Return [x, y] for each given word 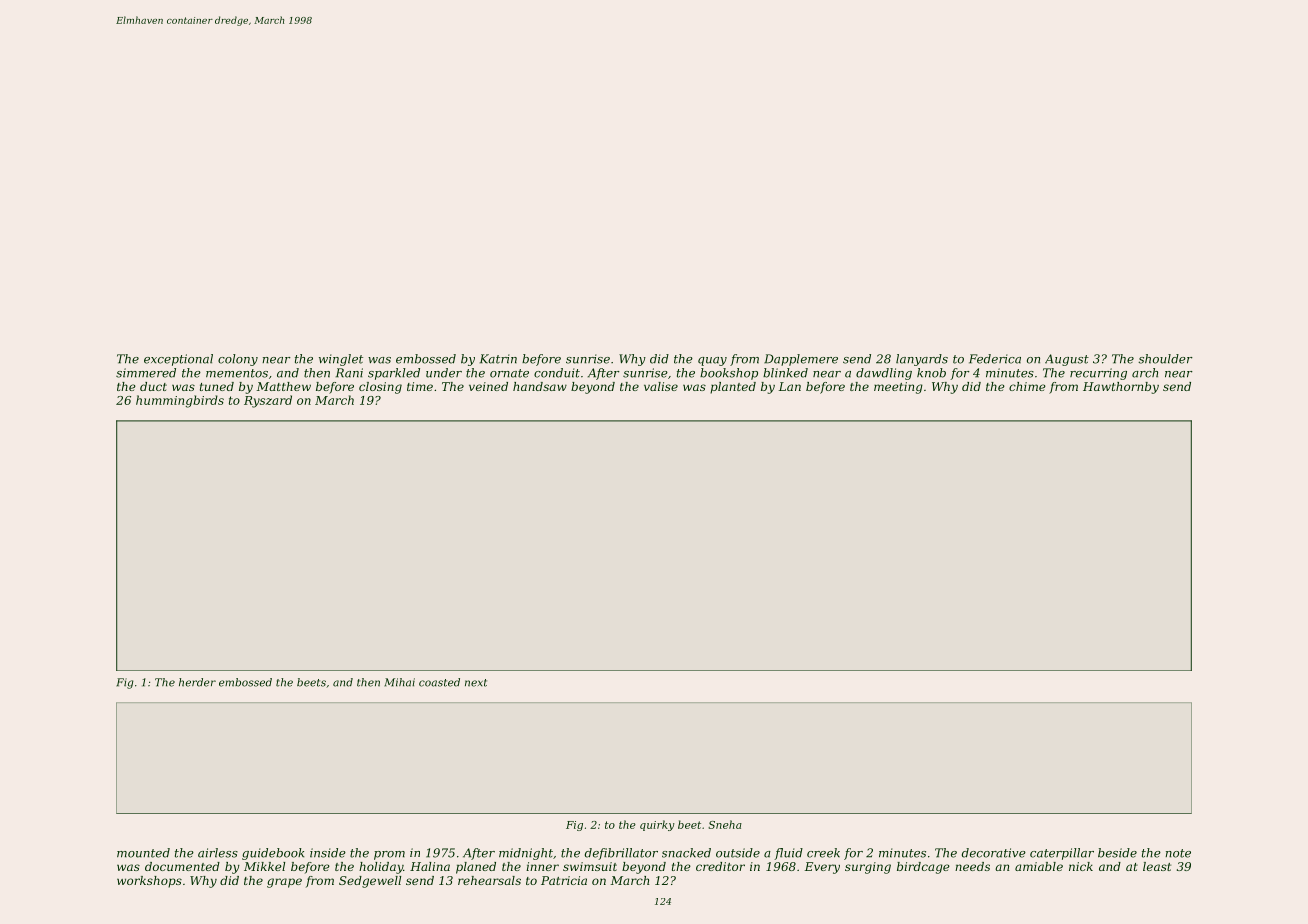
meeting [898, 388]
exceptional [178, 360]
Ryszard [268, 401]
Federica [995, 359]
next [476, 683]
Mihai [399, 682]
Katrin [498, 359]
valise [661, 386]
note [1178, 853]
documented [182, 866]
